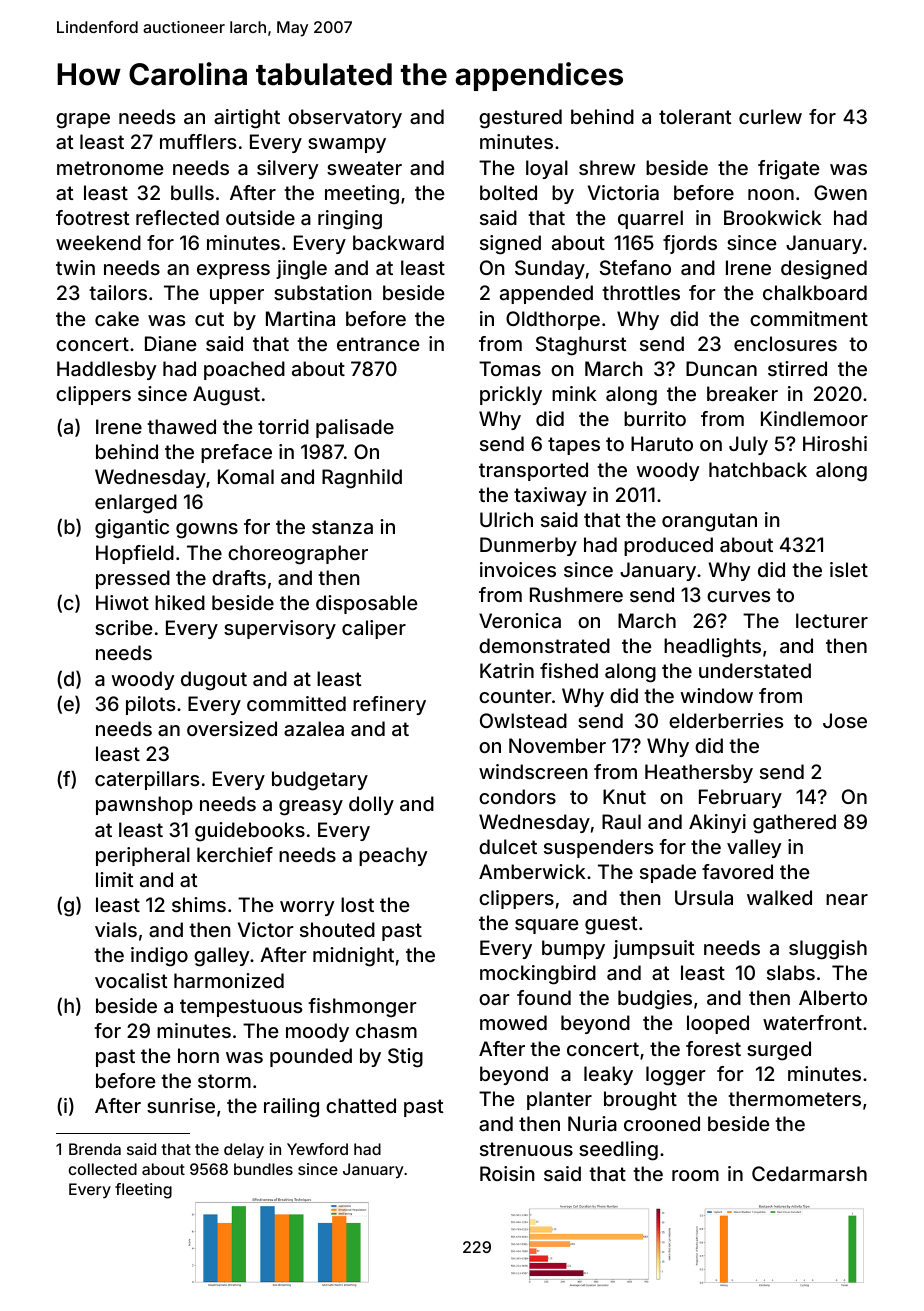  Describe the element at coordinates (244, 370) in the screenshot. I see `poached` at that location.
